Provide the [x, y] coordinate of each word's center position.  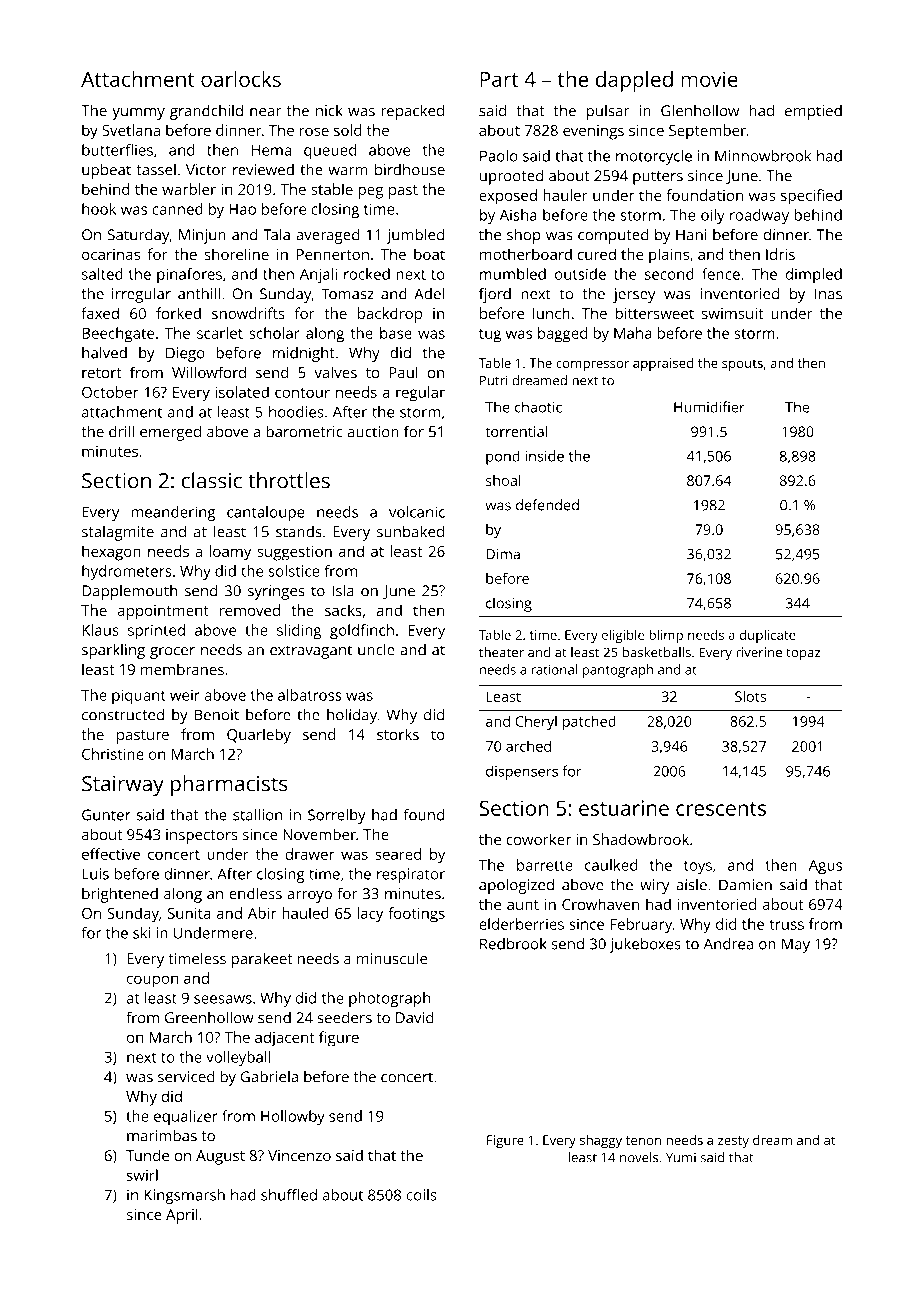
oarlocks [241, 79]
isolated [242, 392]
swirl [142, 1175]
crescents [721, 809]
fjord [495, 295]
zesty [733, 1142]
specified [811, 197]
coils [421, 1195]
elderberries [521, 924]
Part [499, 79]
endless [255, 893]
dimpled [814, 275]
